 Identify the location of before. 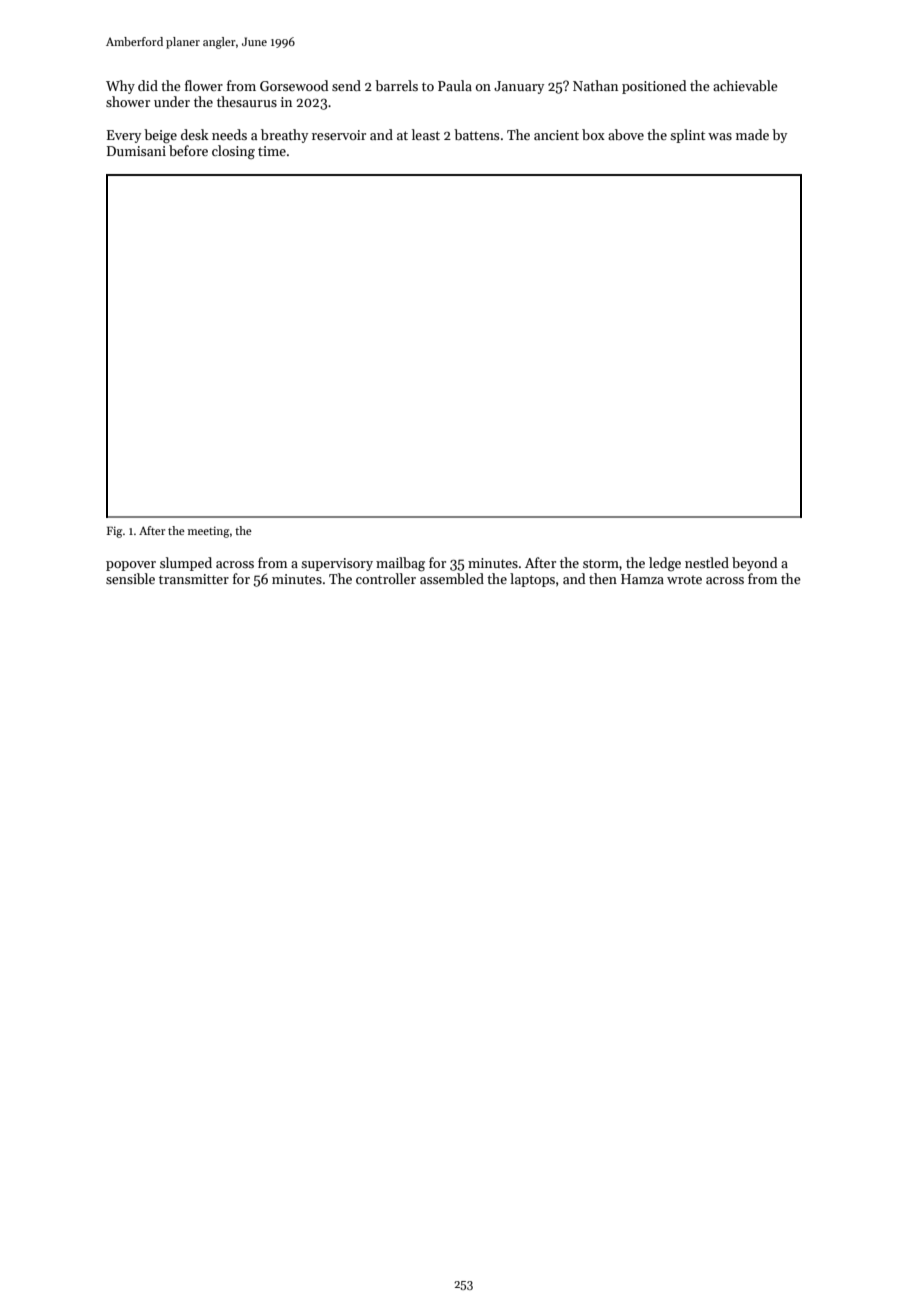
(188, 150).
